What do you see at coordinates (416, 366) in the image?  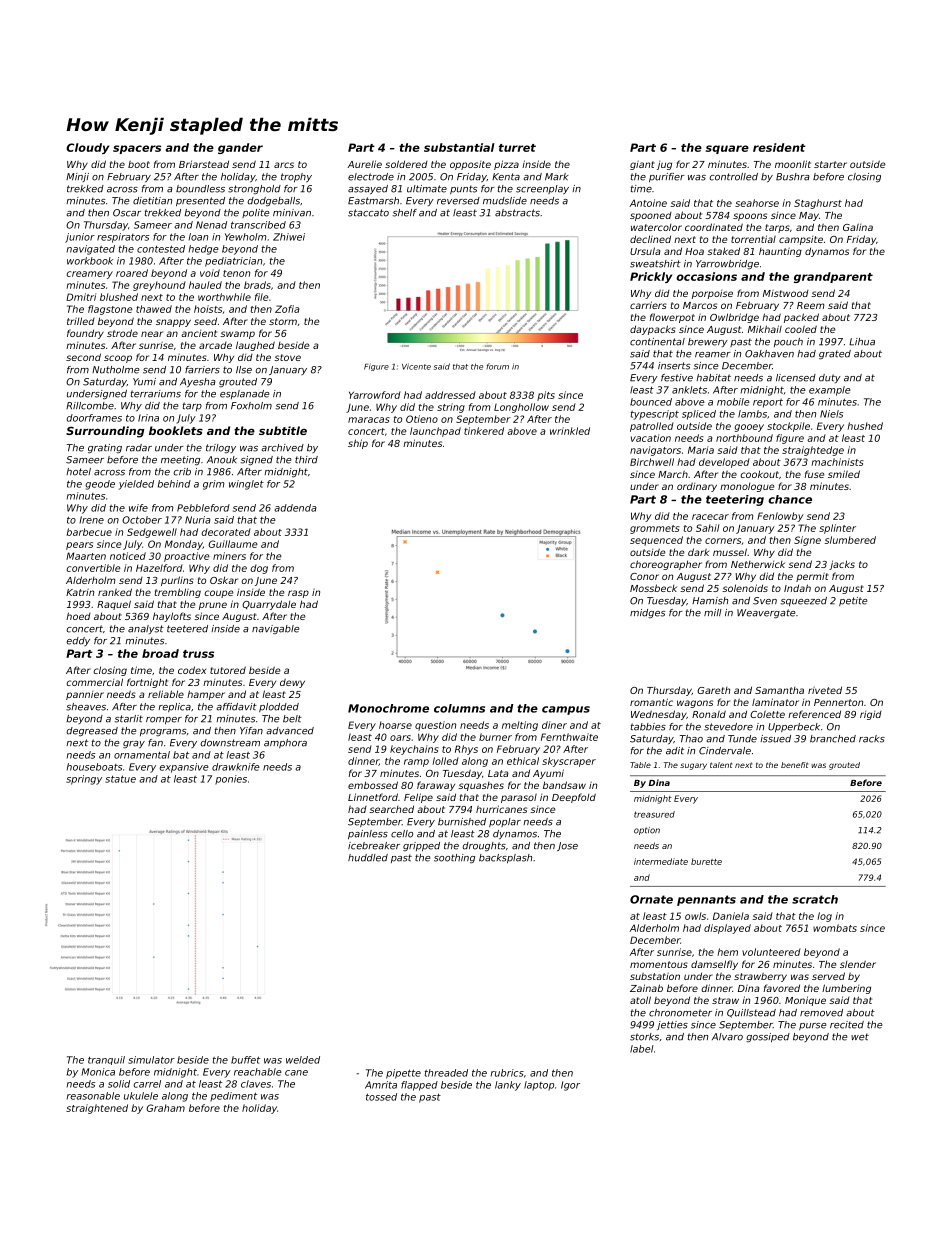 I see `Vicente` at bounding box center [416, 366].
